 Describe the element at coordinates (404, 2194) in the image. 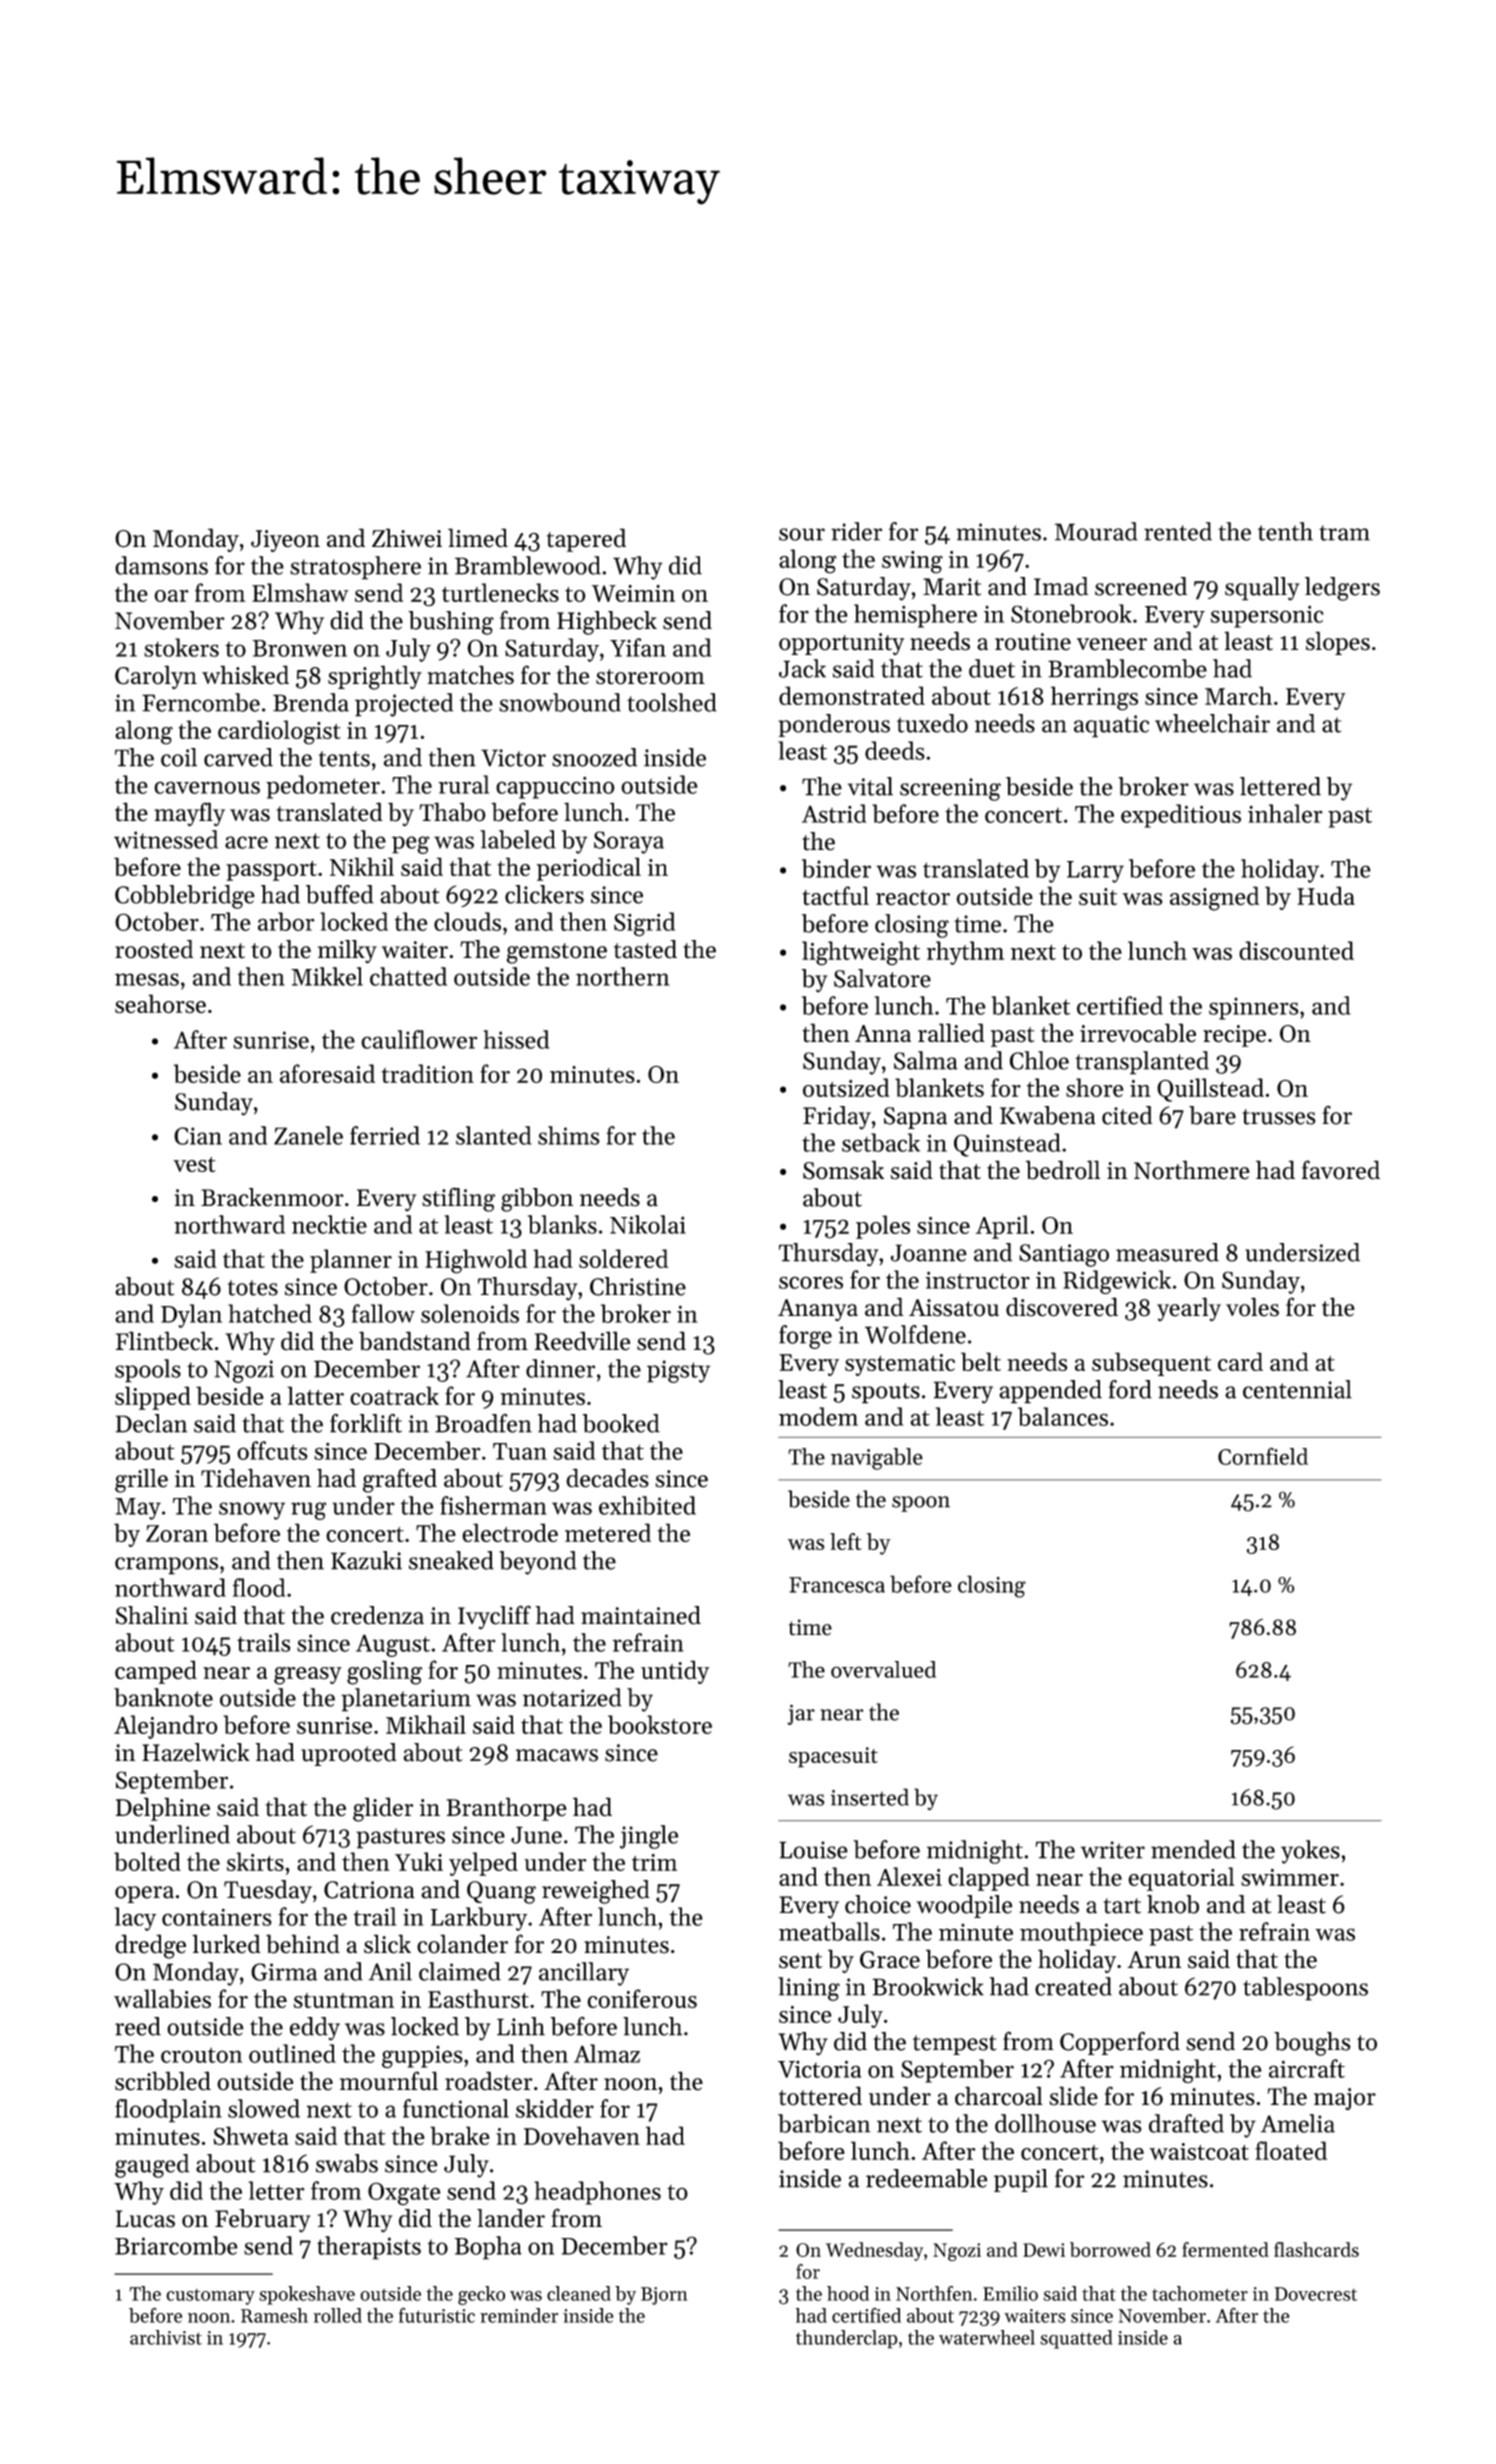

I see `Oxgate` at that location.
